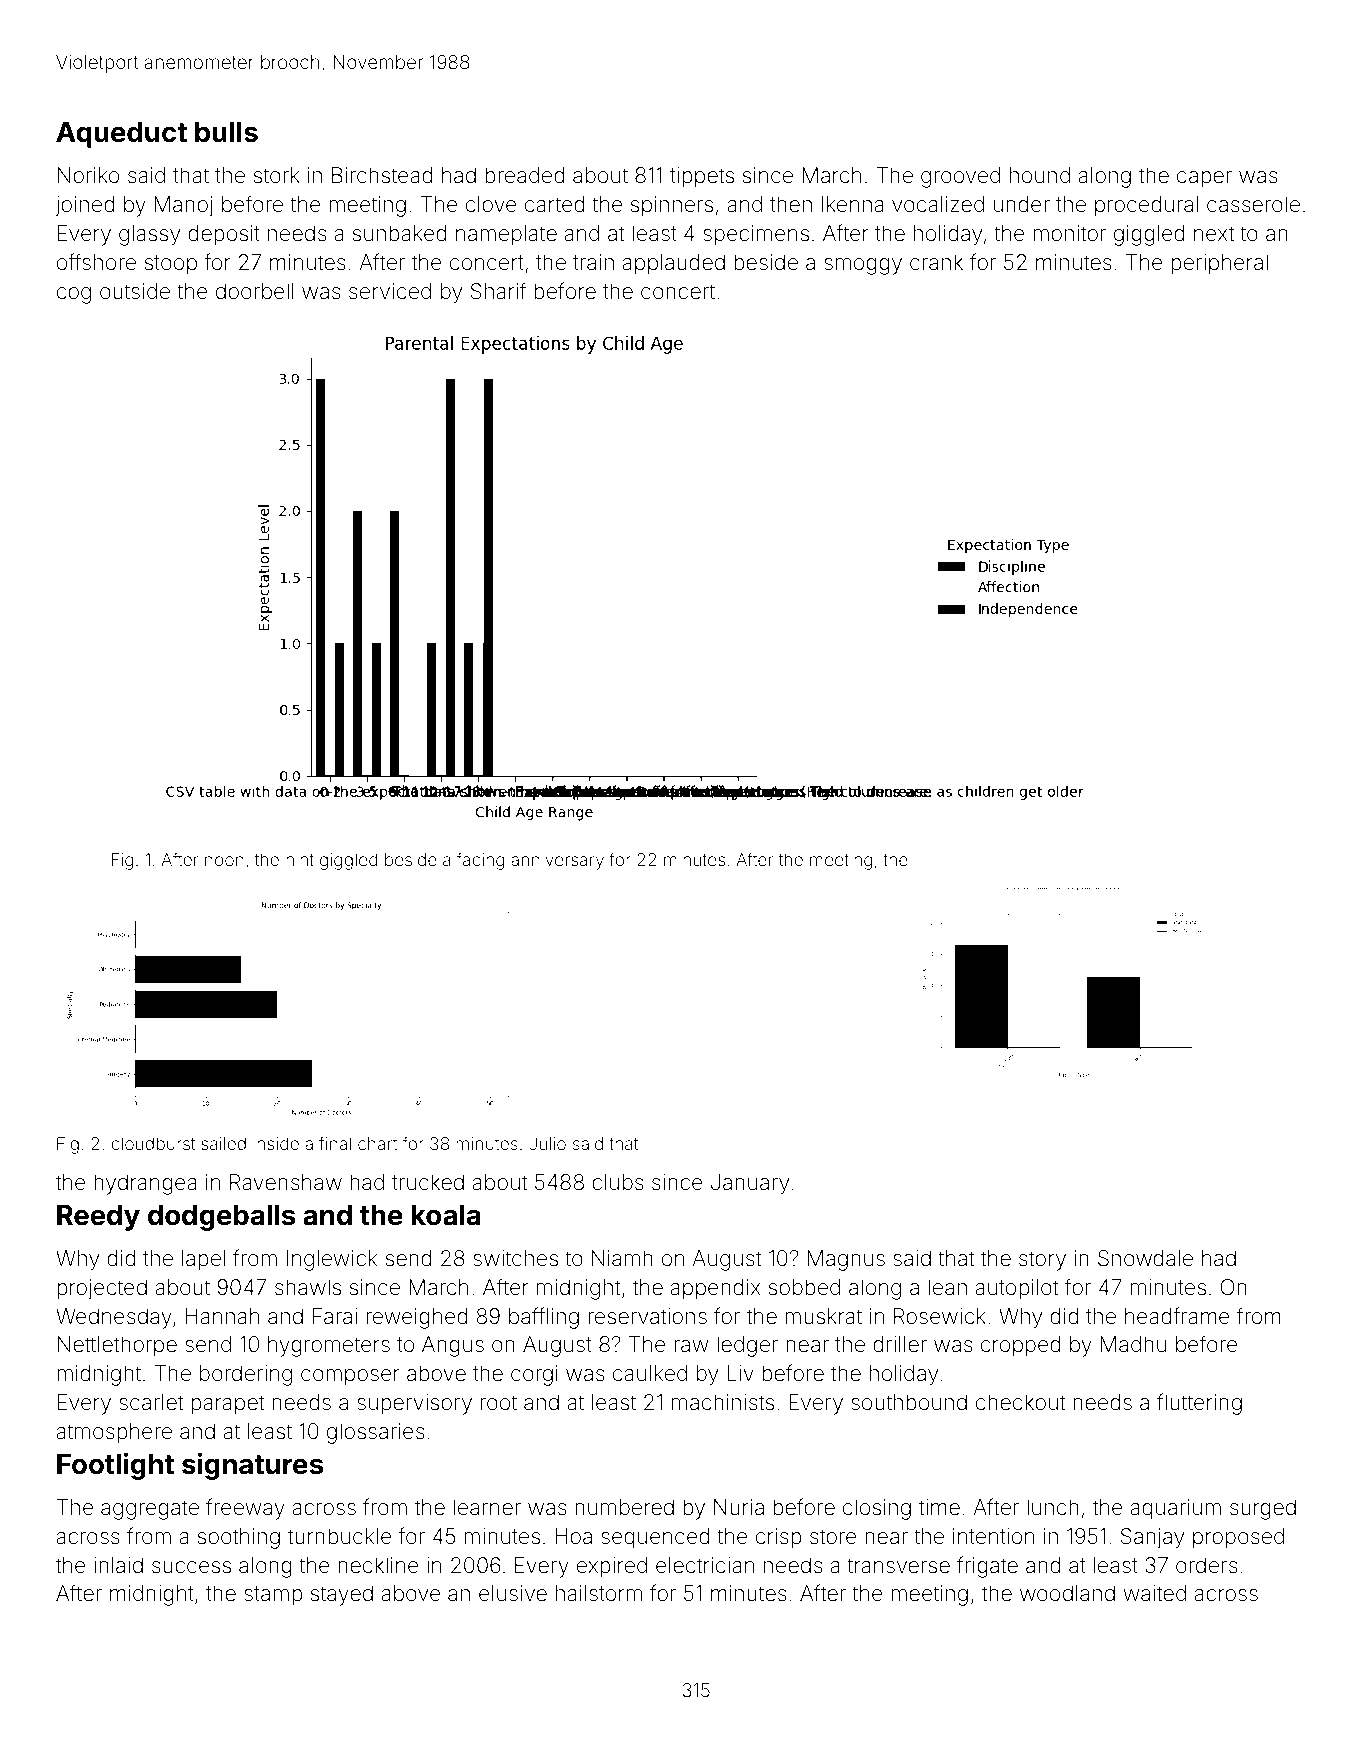  What do you see at coordinates (853, 204) in the screenshot?
I see `Ikenna` at bounding box center [853, 204].
